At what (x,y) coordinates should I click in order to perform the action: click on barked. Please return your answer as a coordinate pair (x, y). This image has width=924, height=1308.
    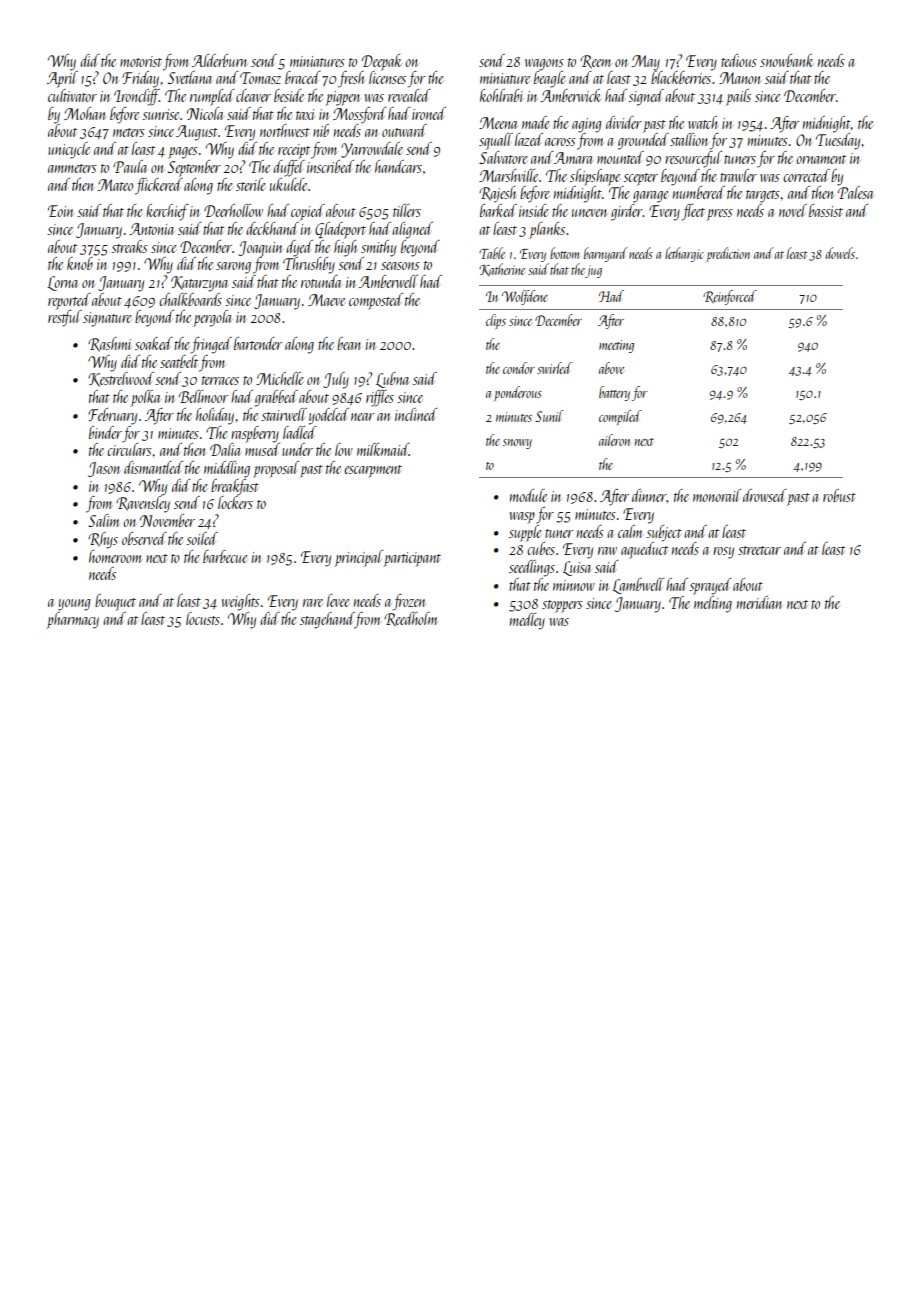
    Looking at the image, I should click on (498, 210).
